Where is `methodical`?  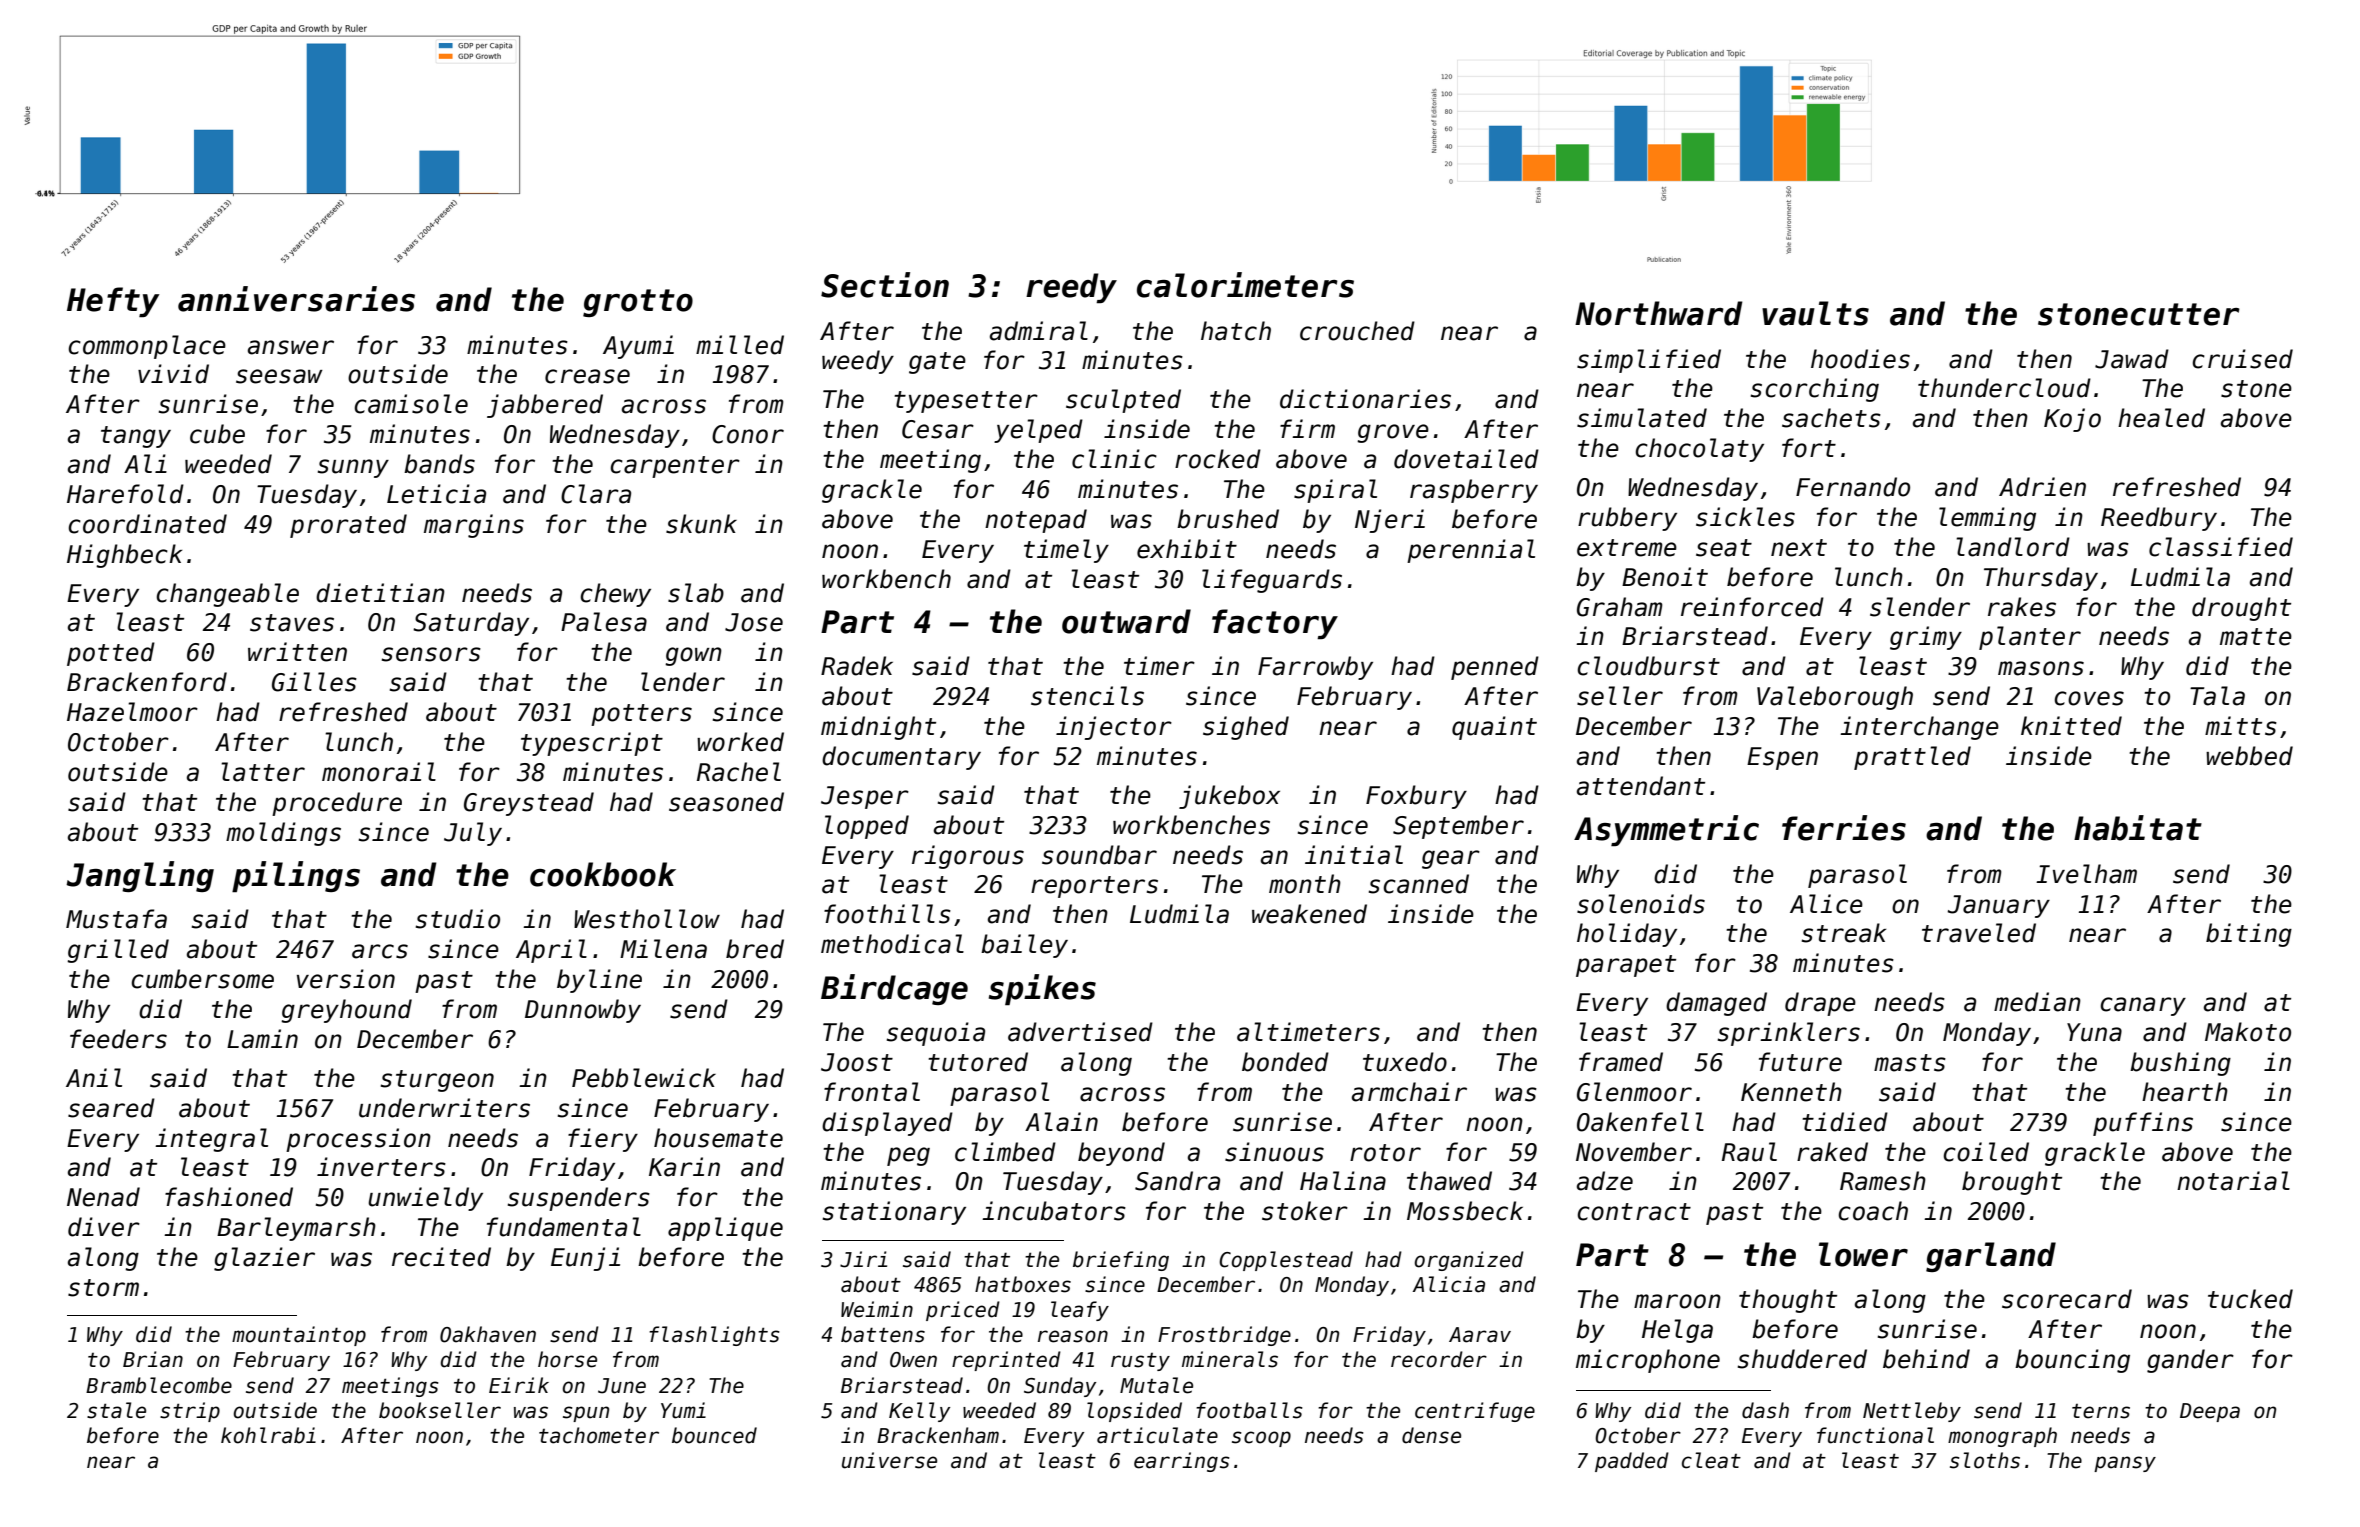
methodical is located at coordinates (892, 944).
